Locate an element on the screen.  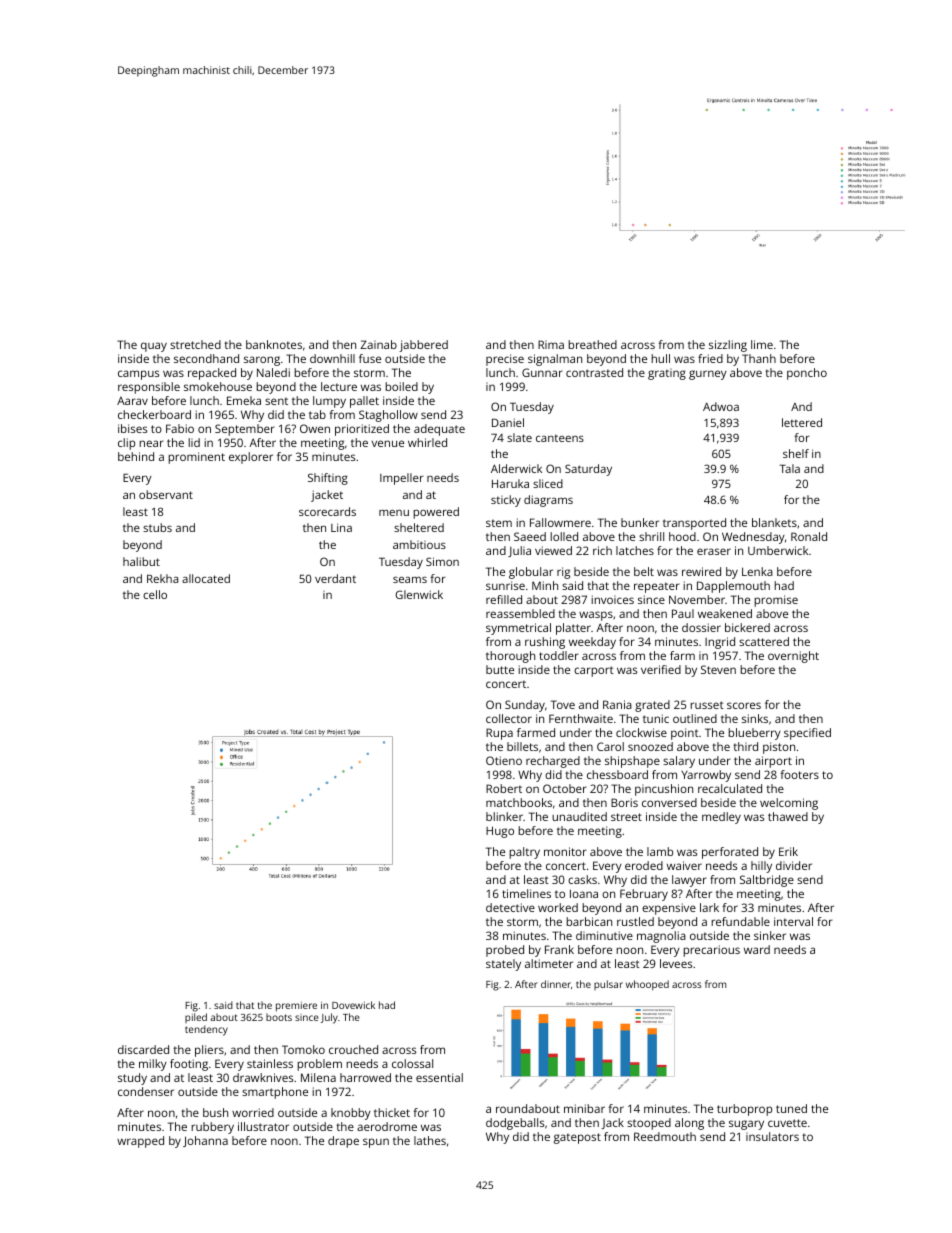
Lenka is located at coordinates (757, 571).
